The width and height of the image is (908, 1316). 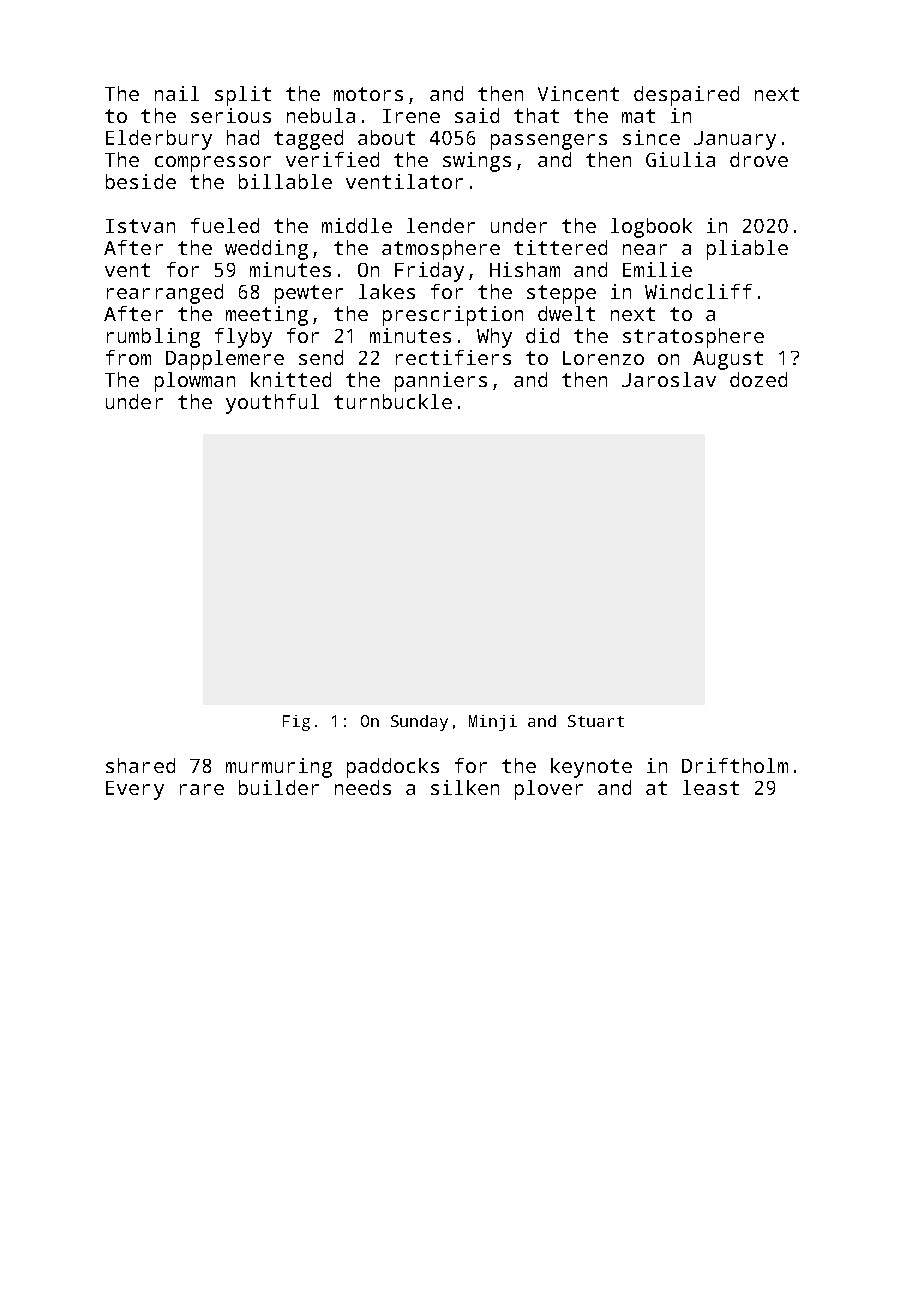 What do you see at coordinates (453, 357) in the image?
I see `rectifiers` at bounding box center [453, 357].
